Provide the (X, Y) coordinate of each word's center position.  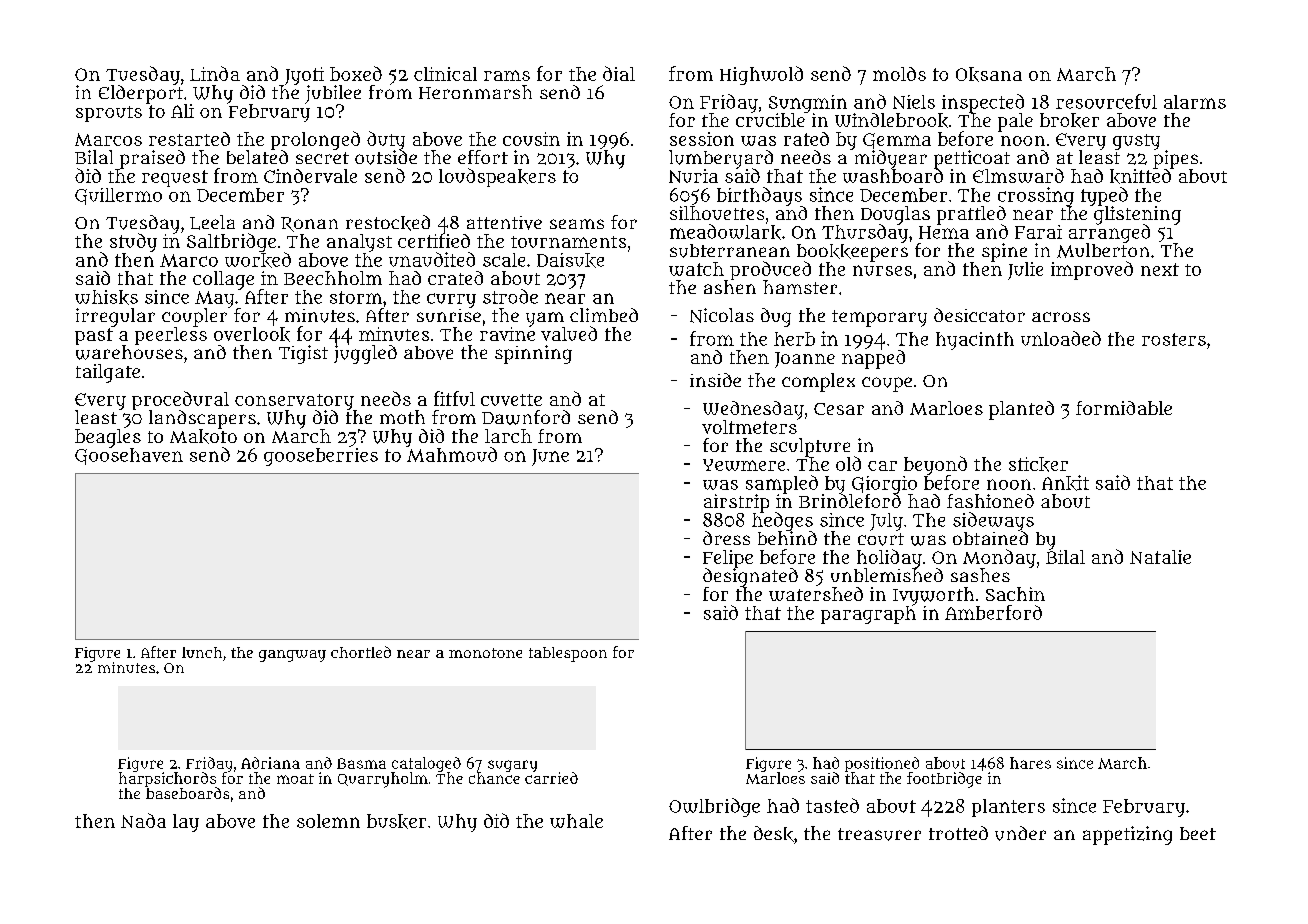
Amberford (993, 612)
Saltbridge (231, 242)
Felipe (728, 559)
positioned (882, 764)
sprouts (109, 114)
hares (1030, 763)
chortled (361, 652)
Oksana (989, 74)
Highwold (761, 75)
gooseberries (321, 457)
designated (750, 577)
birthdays (759, 196)
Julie (1025, 271)
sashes (980, 575)
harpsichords (167, 779)
